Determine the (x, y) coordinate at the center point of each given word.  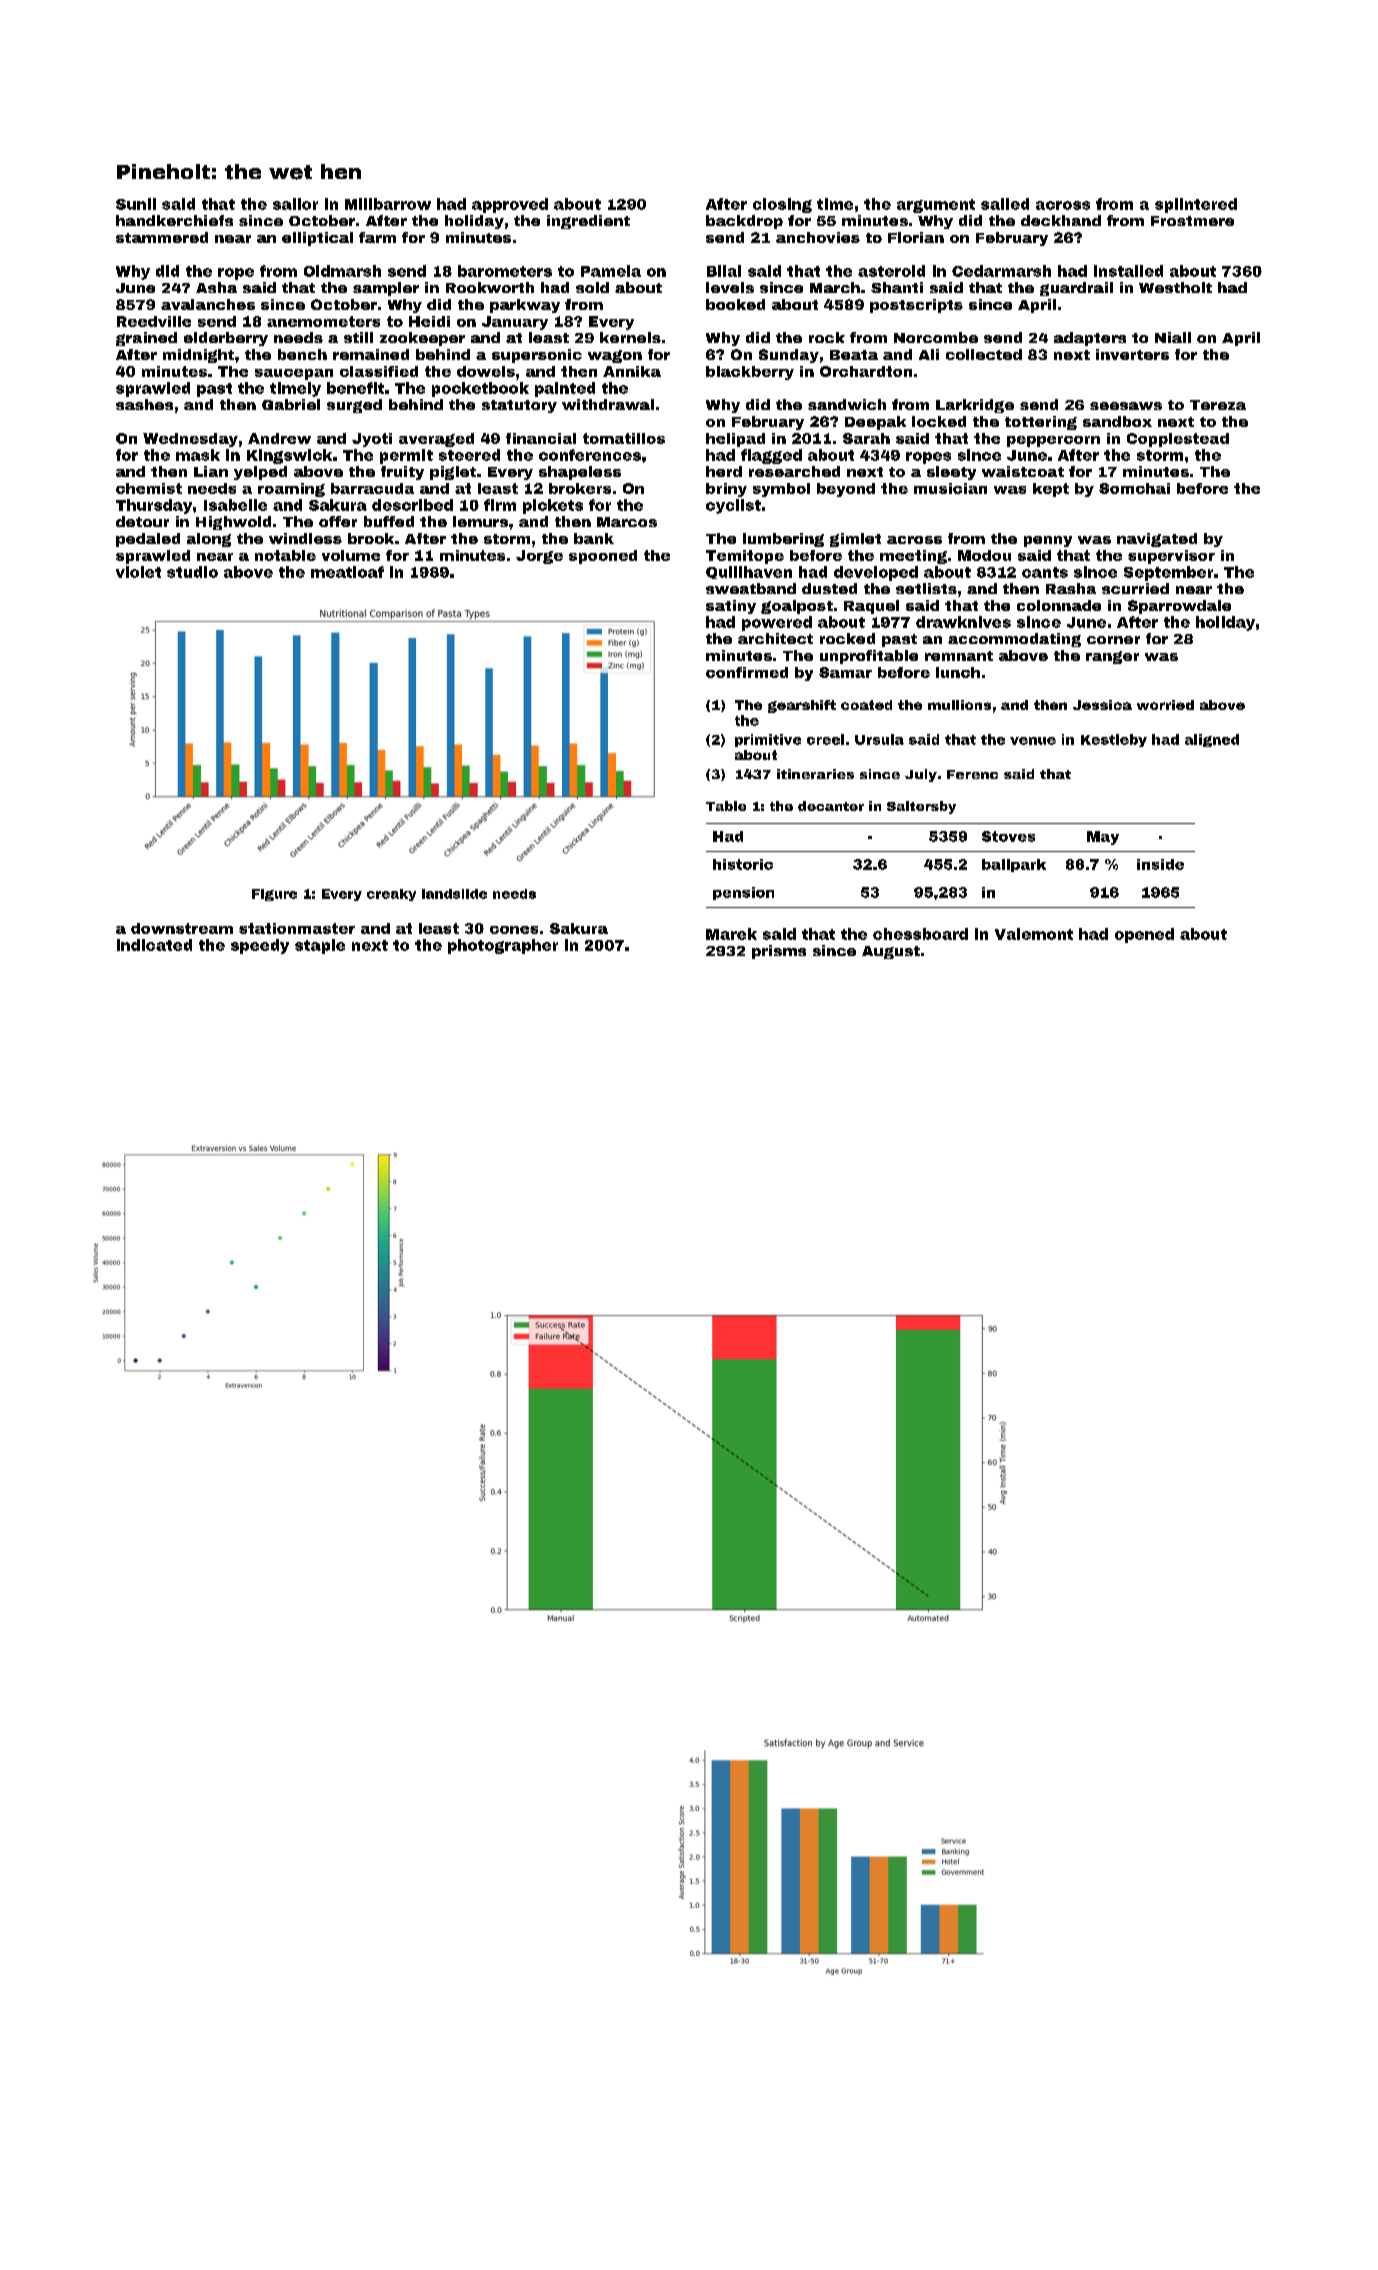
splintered (1196, 205)
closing (782, 205)
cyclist (733, 506)
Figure (274, 895)
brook (371, 538)
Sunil (136, 204)
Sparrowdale (1179, 607)
